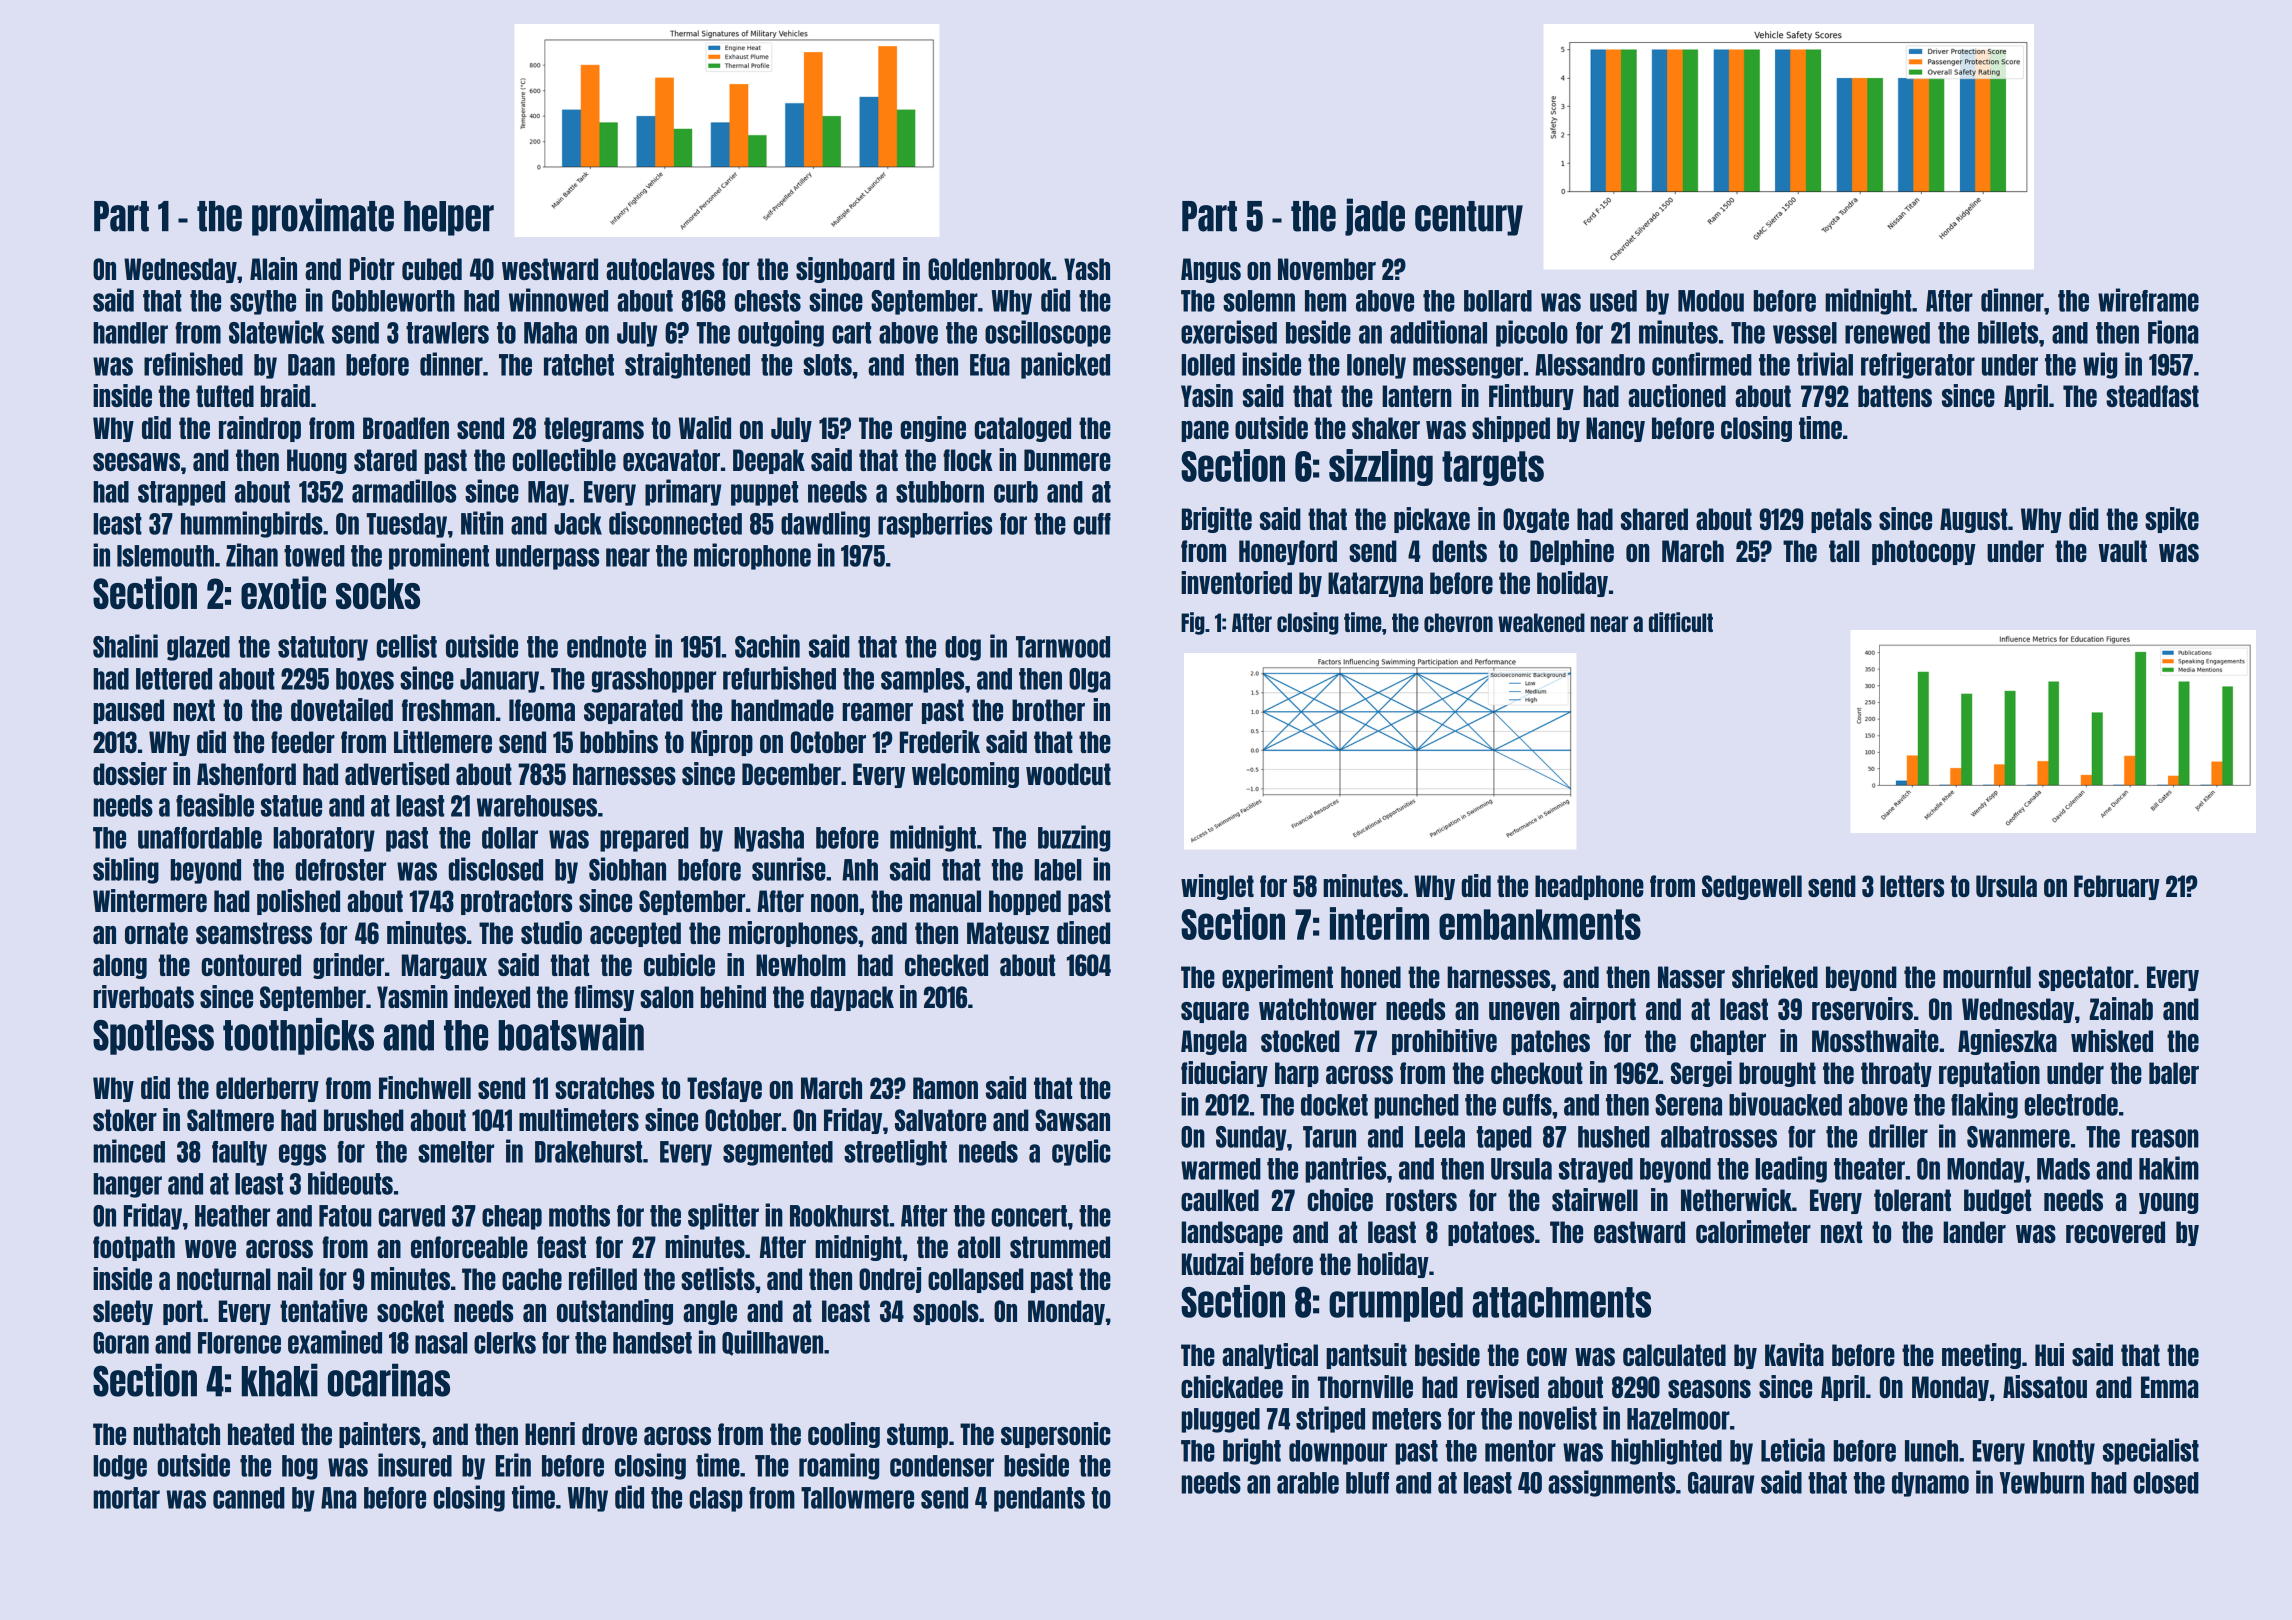 Image resolution: width=2292 pixels, height=1620 pixels. What do you see at coordinates (136, 462) in the screenshot?
I see `seesaws` at bounding box center [136, 462].
